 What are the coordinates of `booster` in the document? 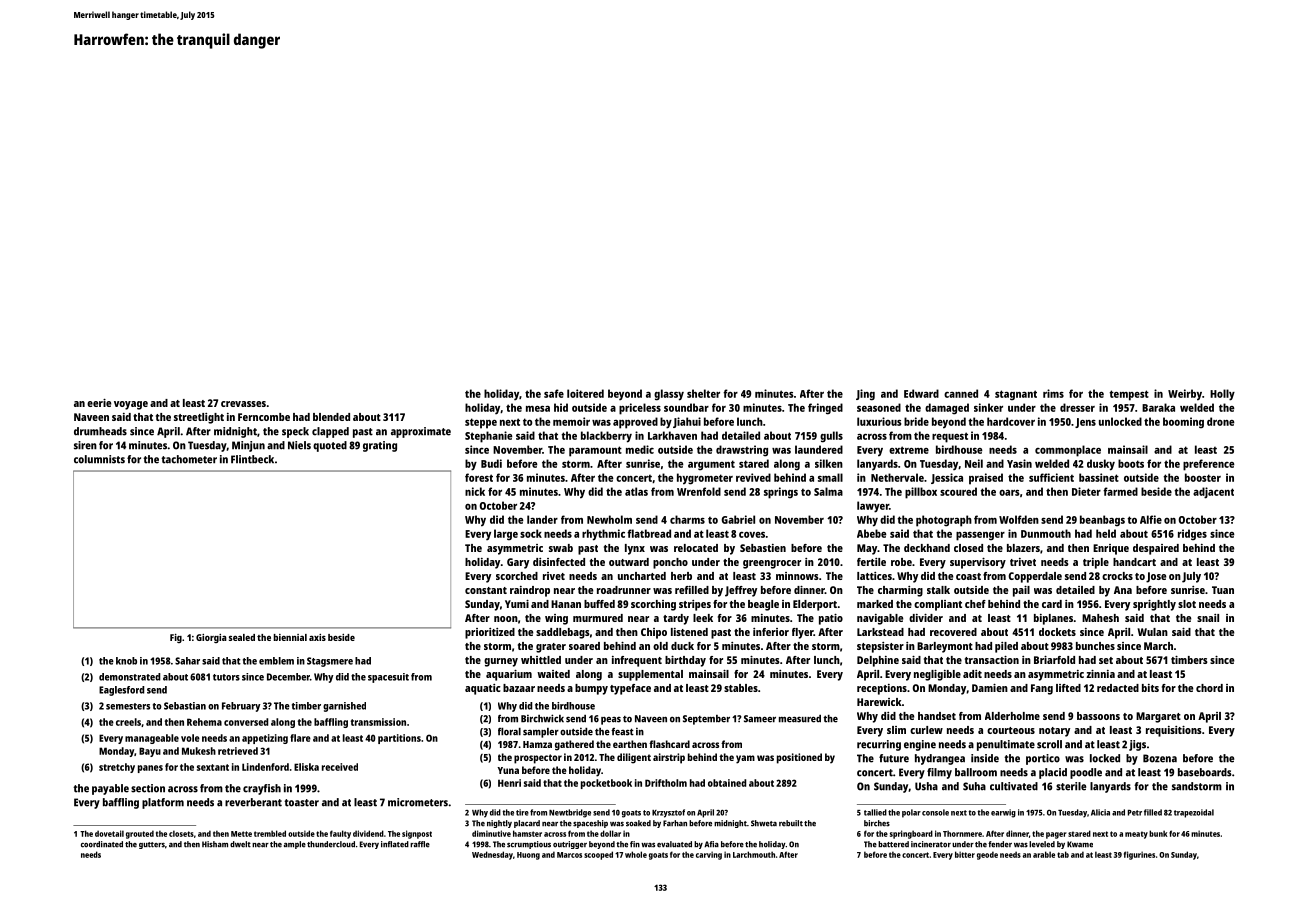 It's located at (1203, 477).
